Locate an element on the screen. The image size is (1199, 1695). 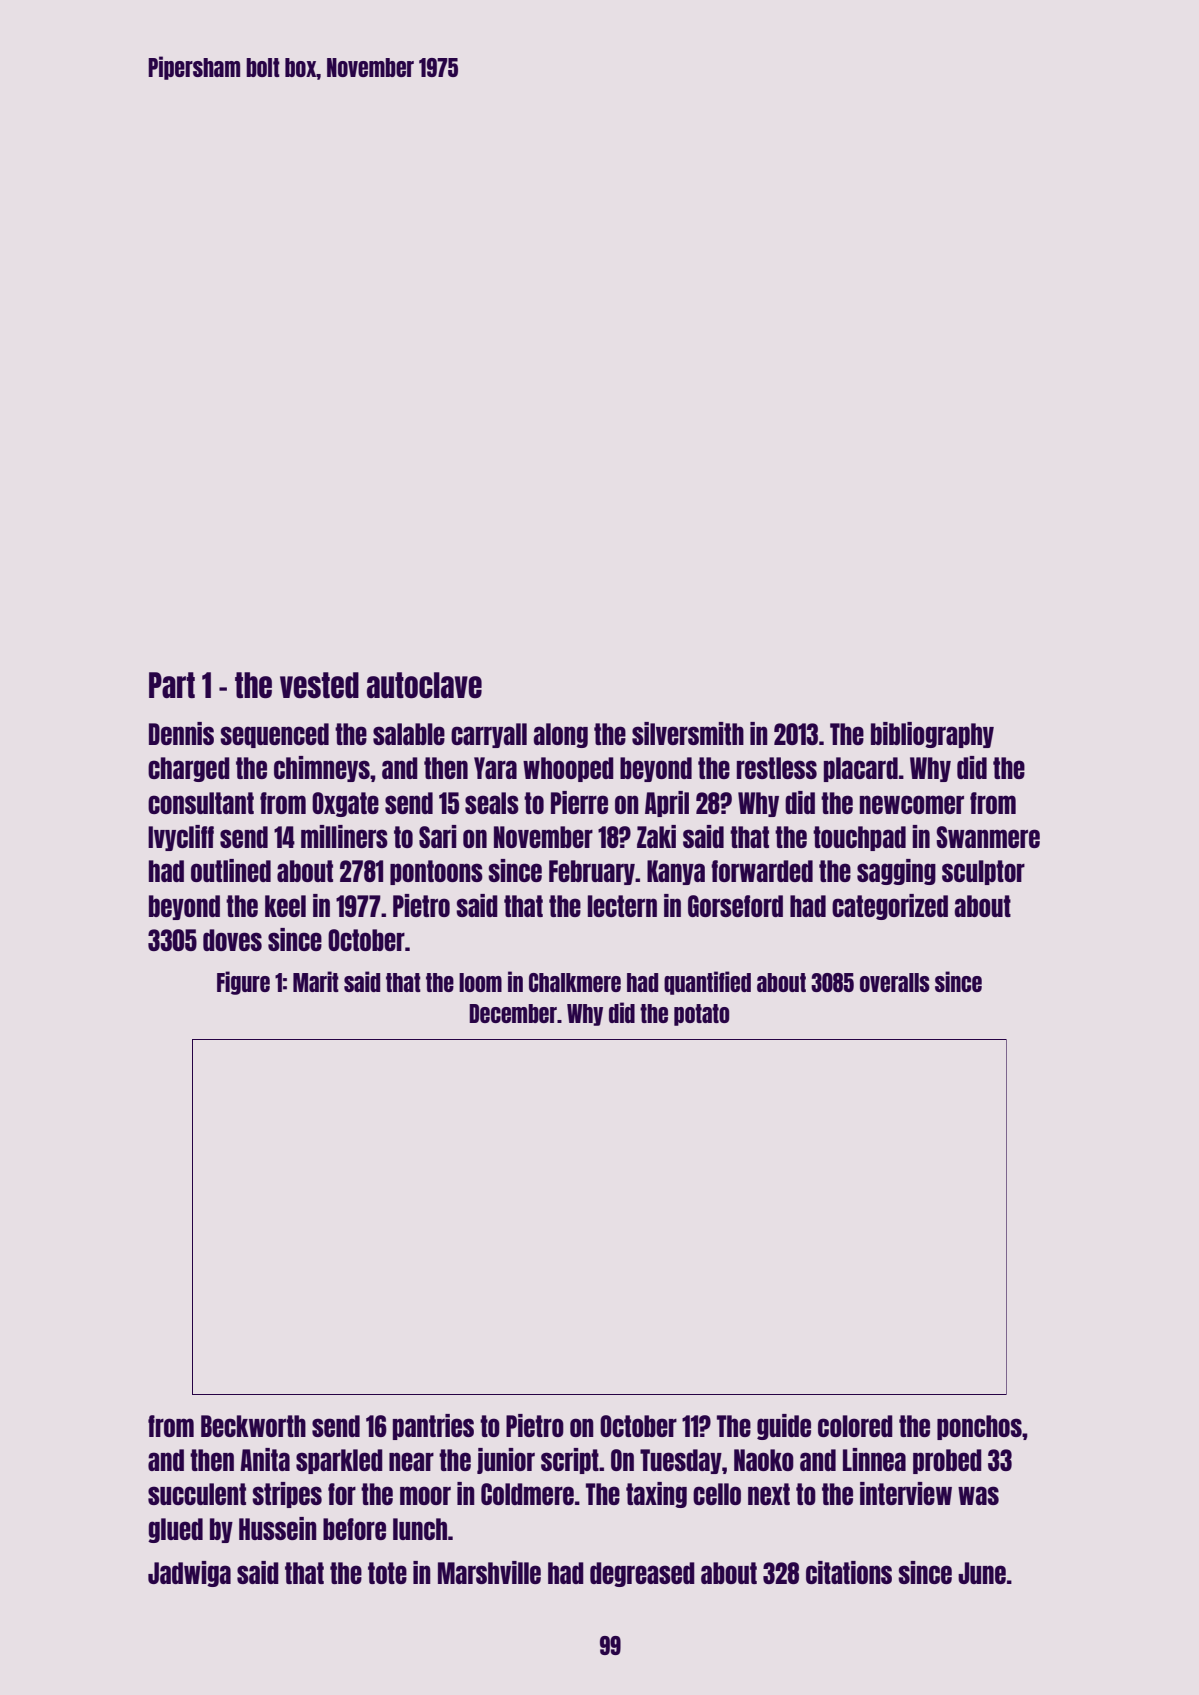
Jadwiga is located at coordinates (189, 1574).
